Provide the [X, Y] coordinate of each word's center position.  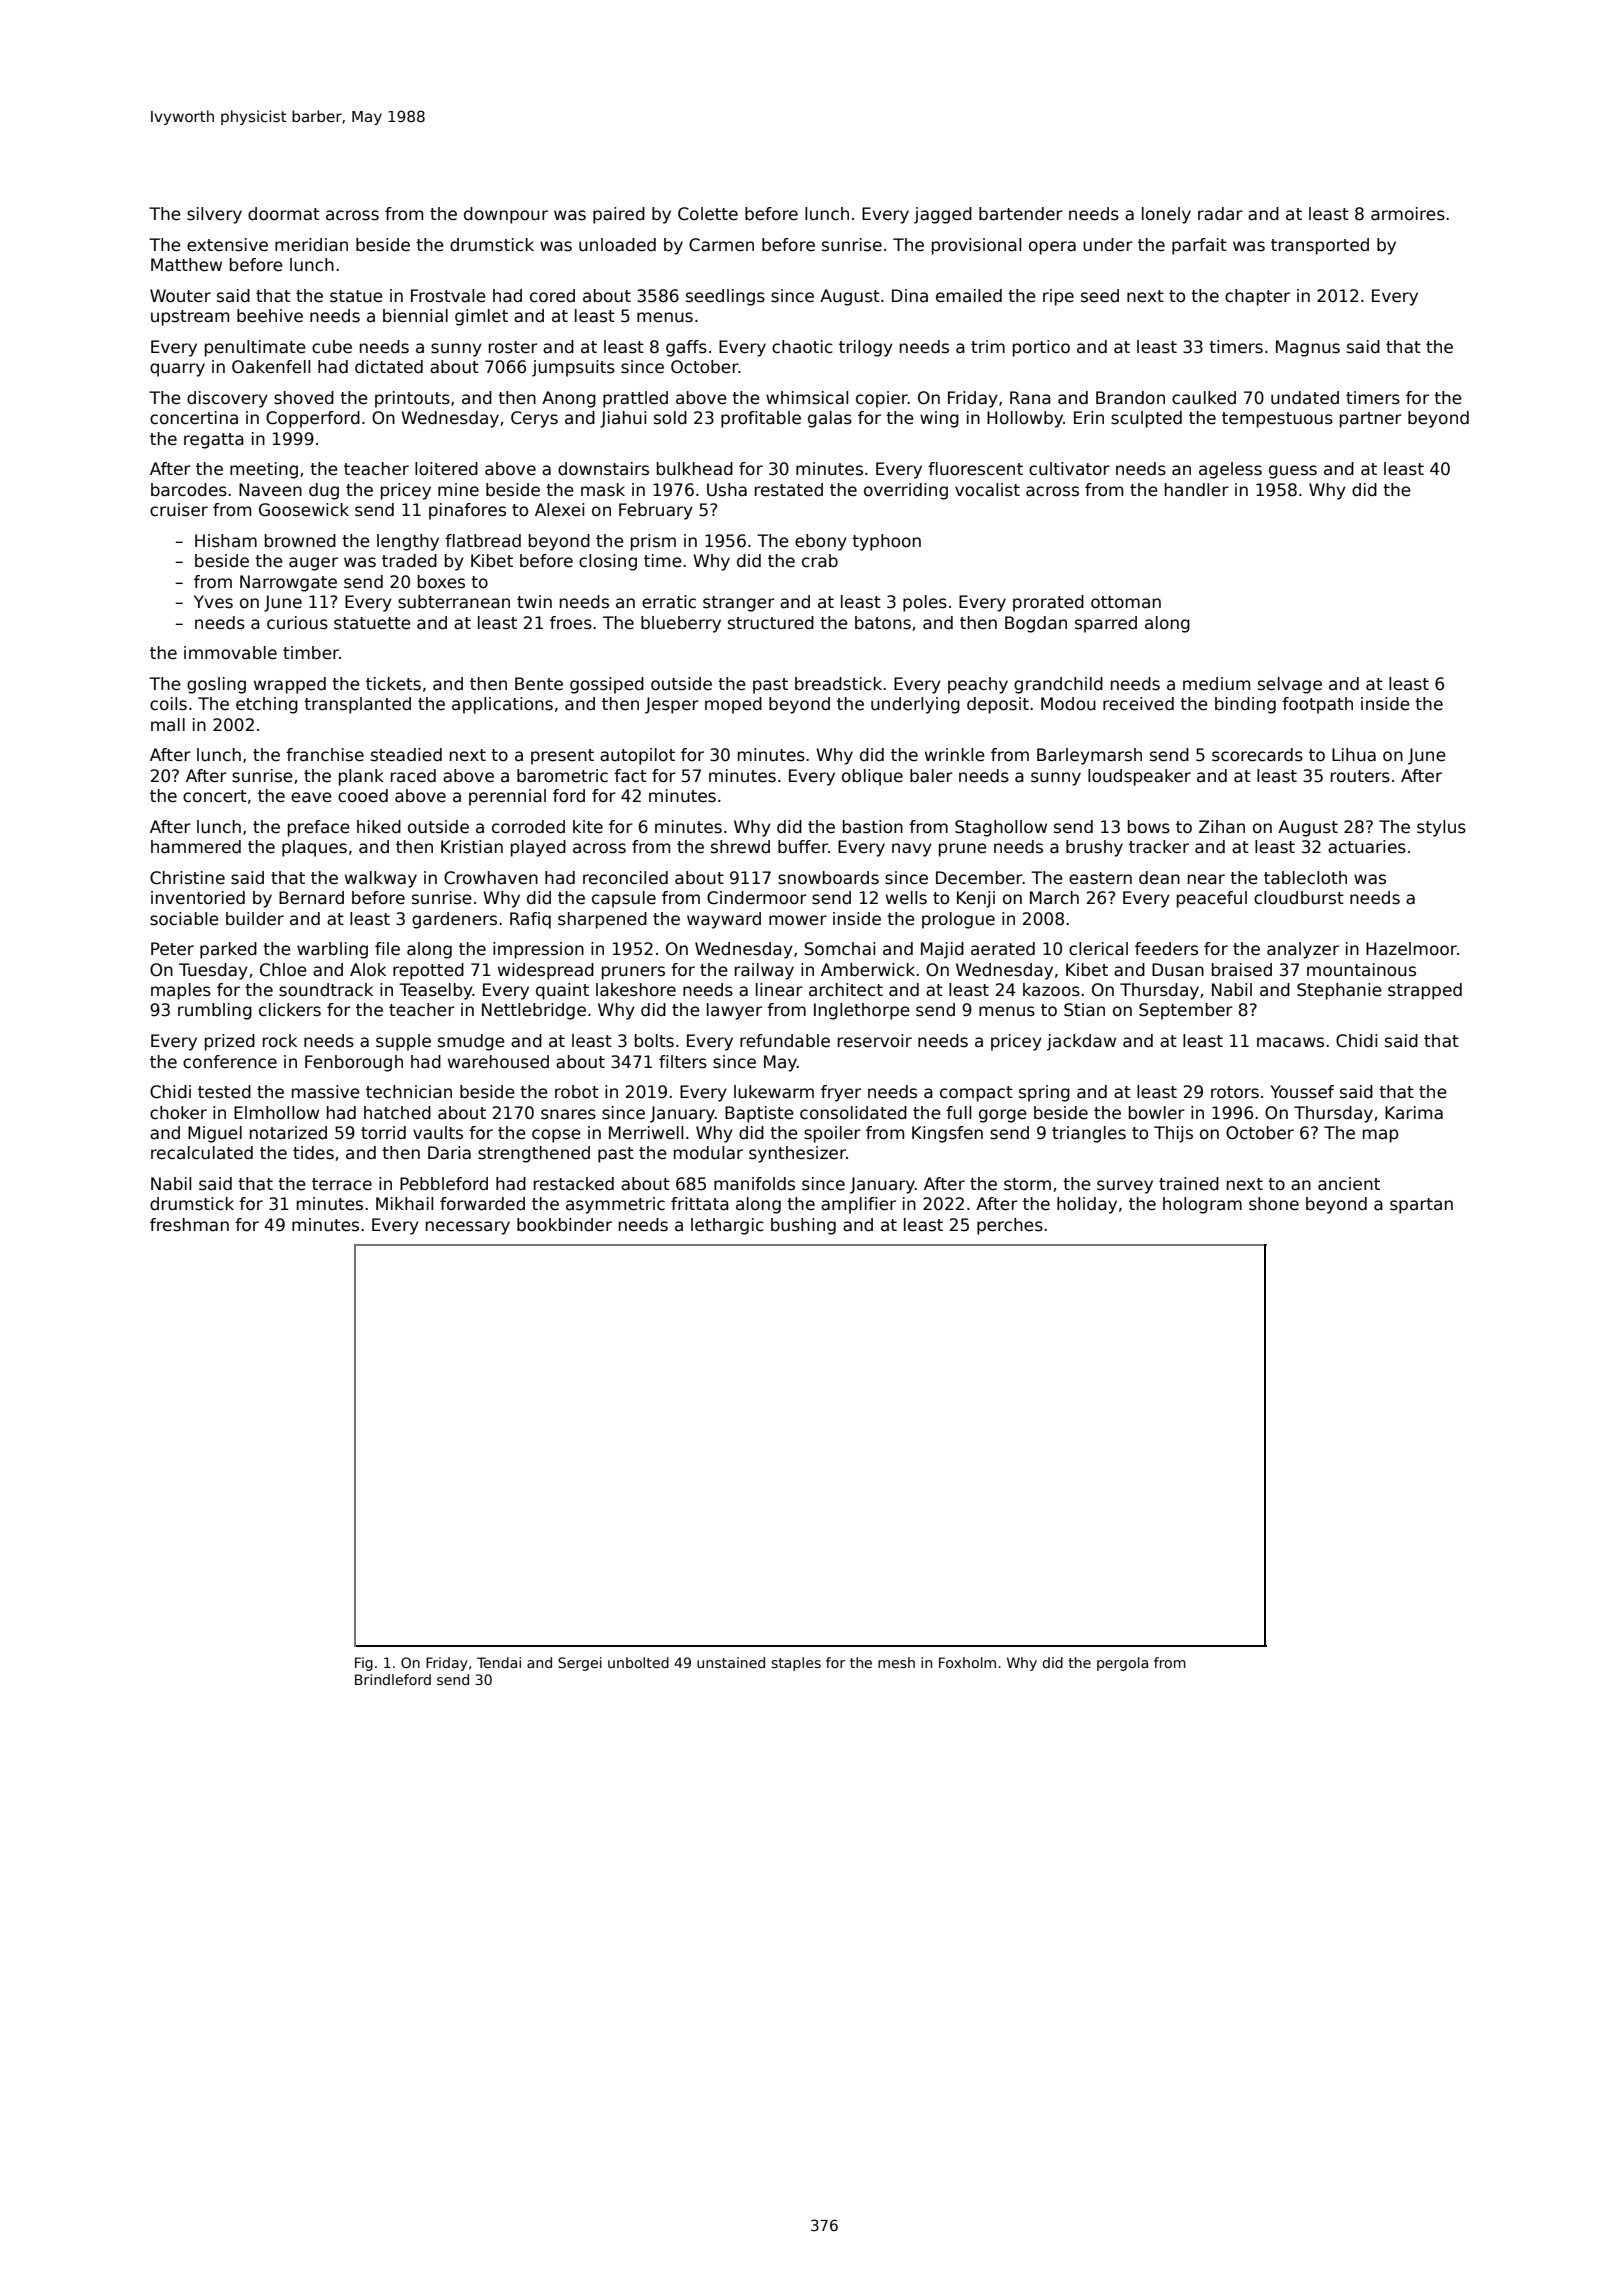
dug [324, 491]
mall [168, 725]
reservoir [875, 1041]
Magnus [1308, 348]
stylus [1441, 828]
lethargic [727, 1226]
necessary [468, 1228]
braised [1242, 970]
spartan [1421, 1206]
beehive [270, 316]
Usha [727, 490]
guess [1293, 472]
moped [733, 705]
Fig [364, 1664]
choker [178, 1113]
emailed [969, 296]
